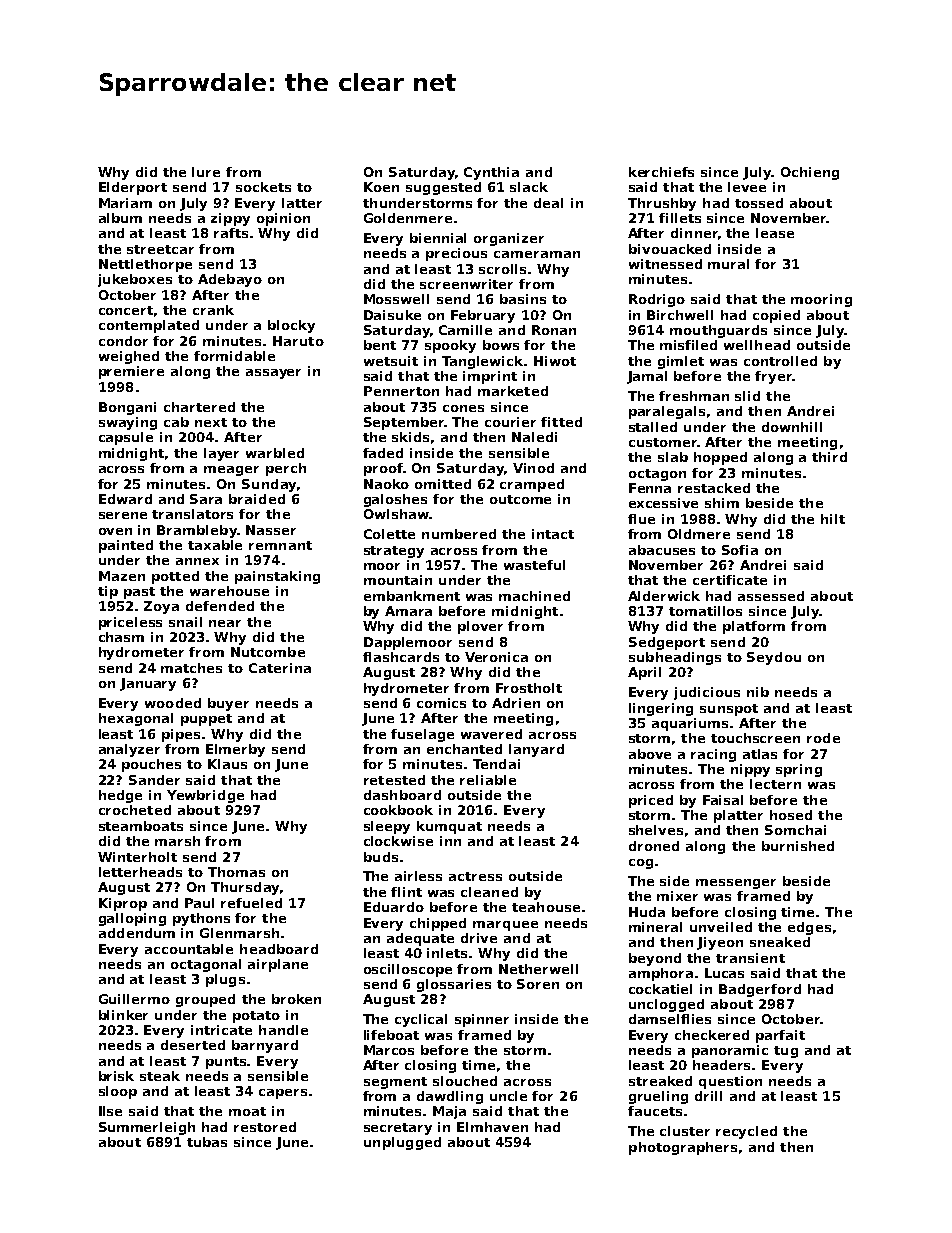  What do you see at coordinates (381, 187) in the document?
I see `Koen` at bounding box center [381, 187].
